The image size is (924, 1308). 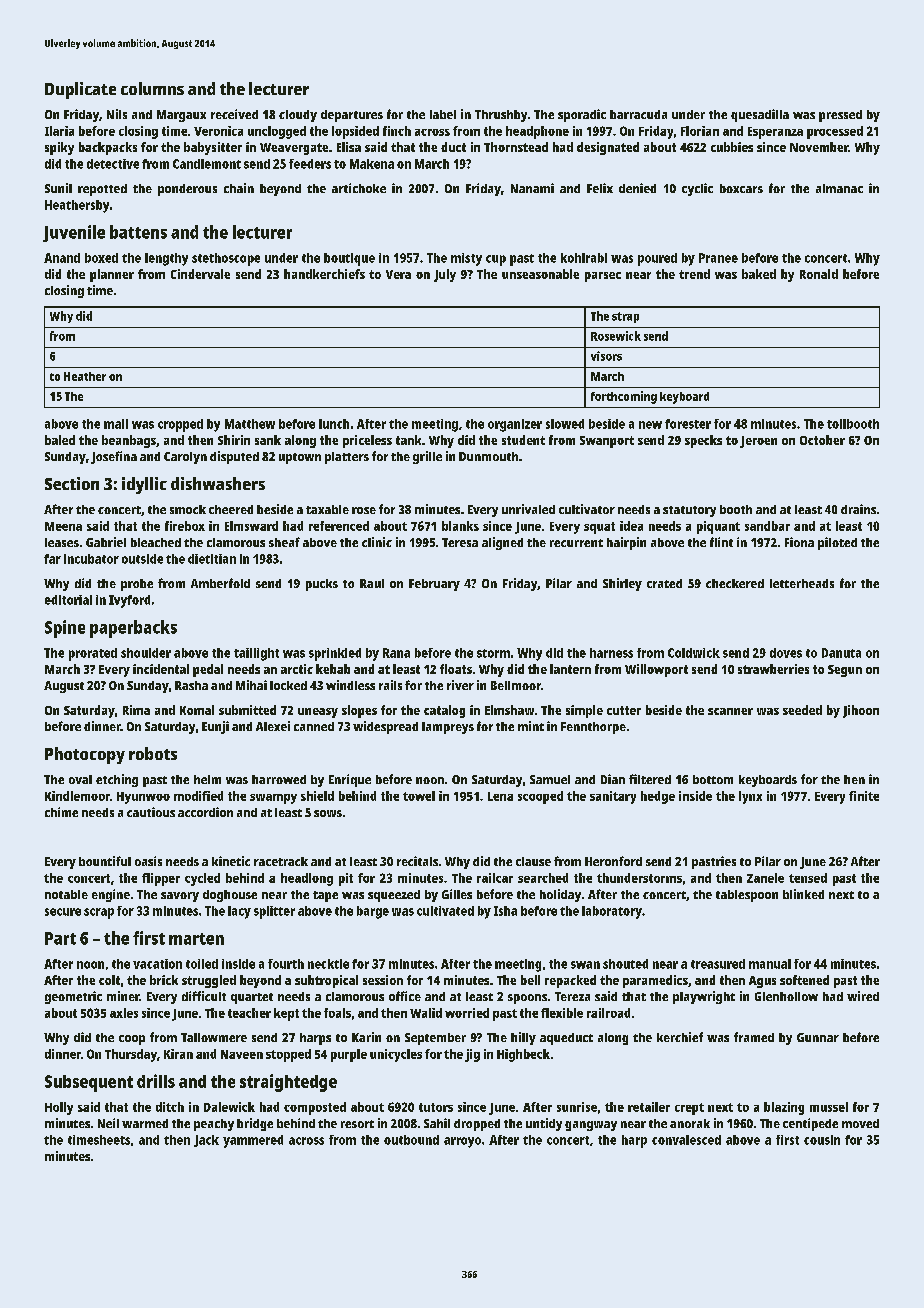 What do you see at coordinates (59, 1108) in the document?
I see `Holly` at bounding box center [59, 1108].
